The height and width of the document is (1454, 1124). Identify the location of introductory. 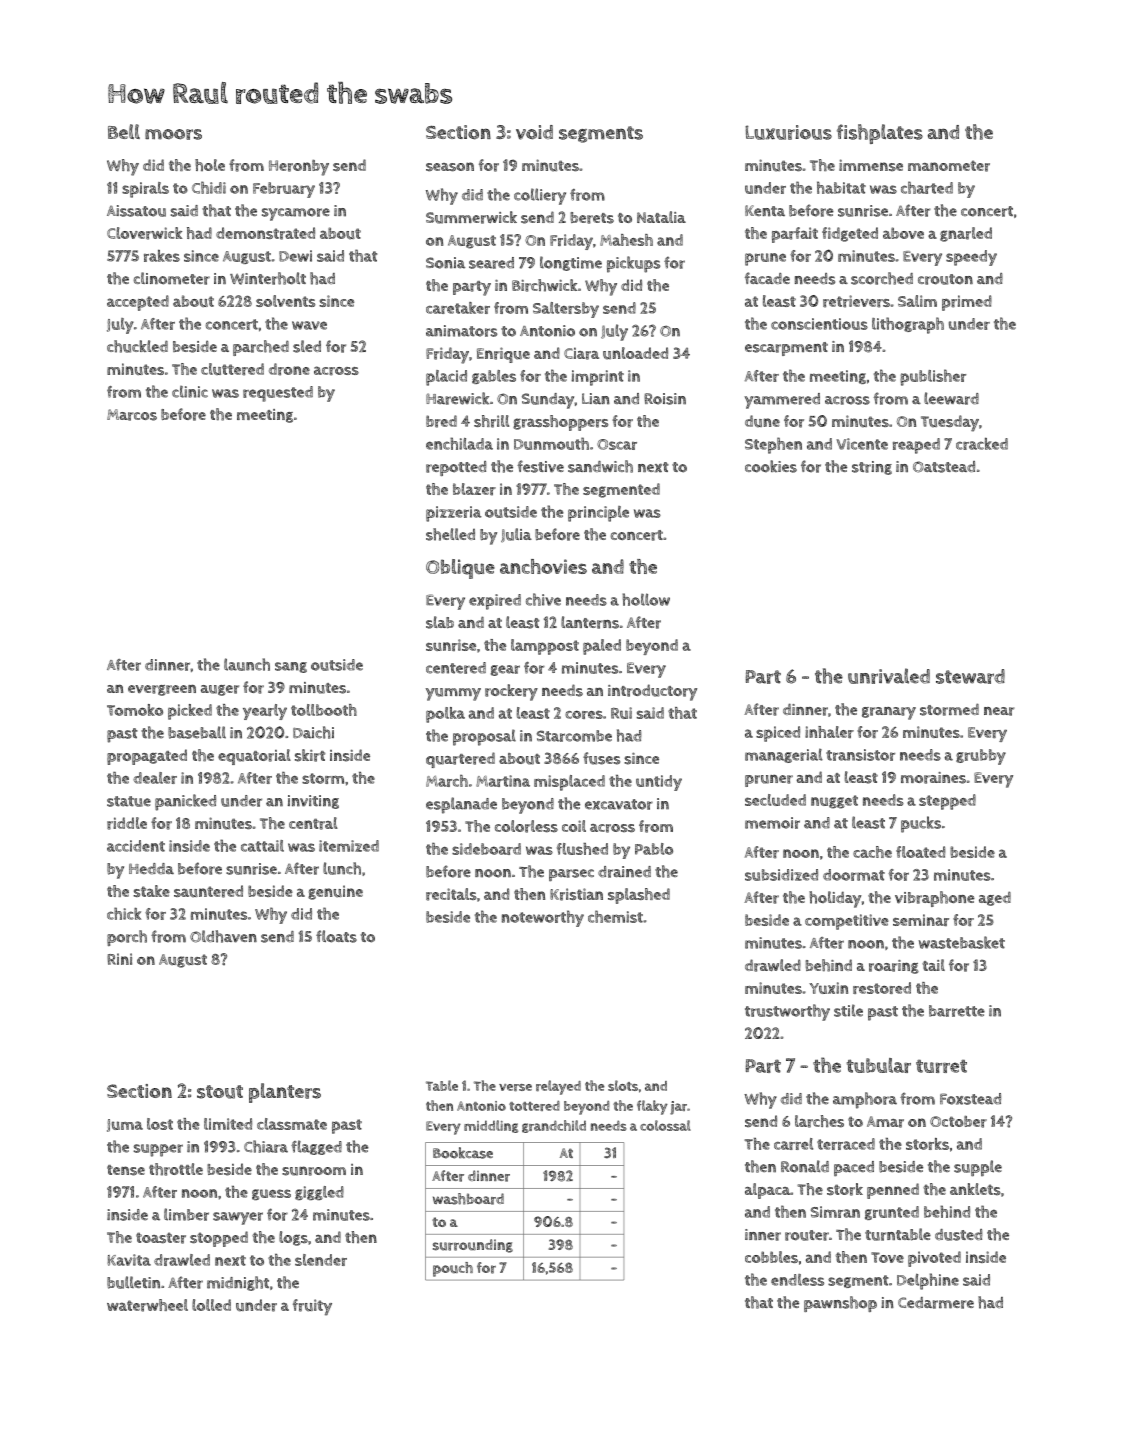
(652, 692).
